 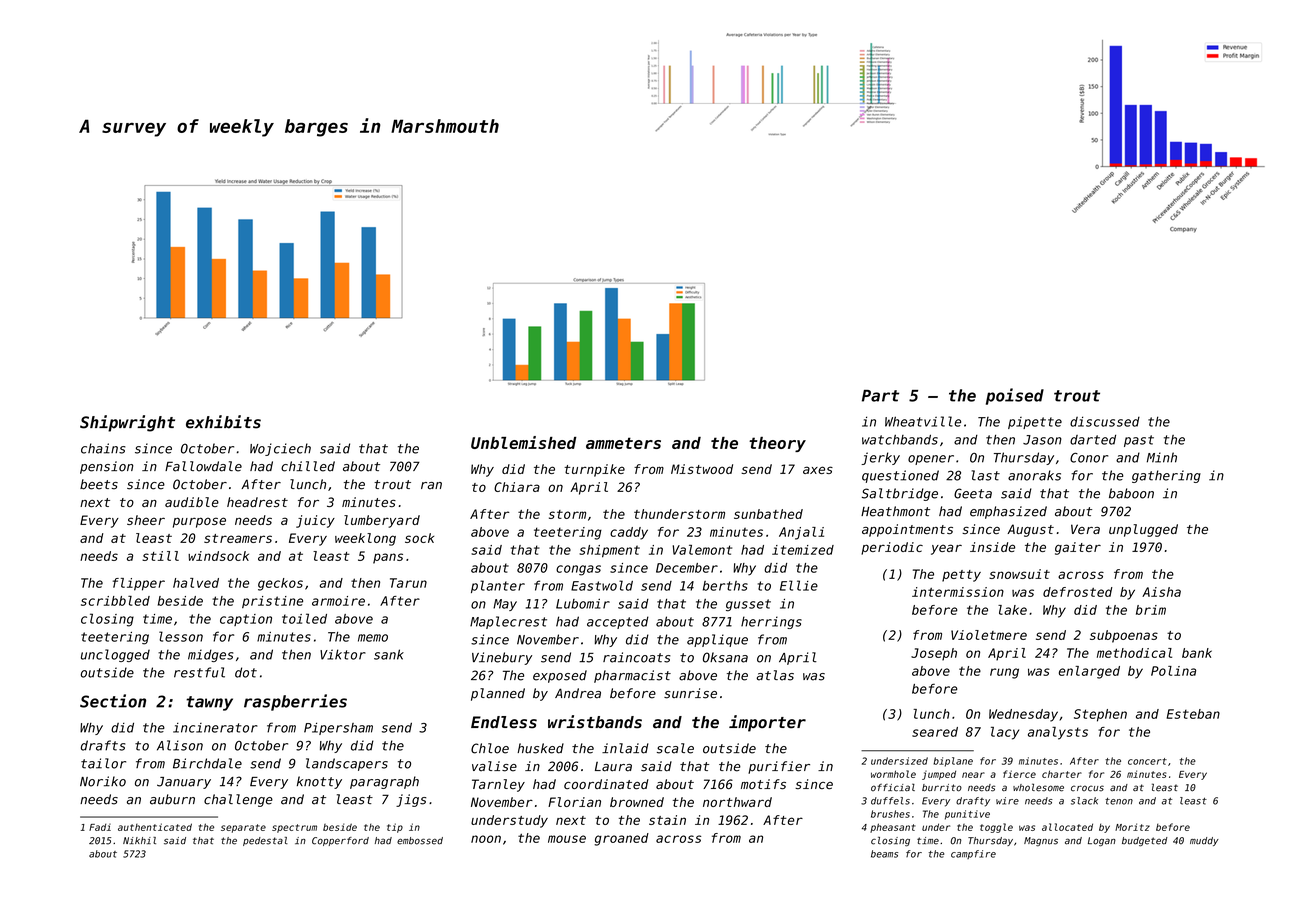 What do you see at coordinates (953, 762) in the screenshot?
I see `biplane` at bounding box center [953, 762].
